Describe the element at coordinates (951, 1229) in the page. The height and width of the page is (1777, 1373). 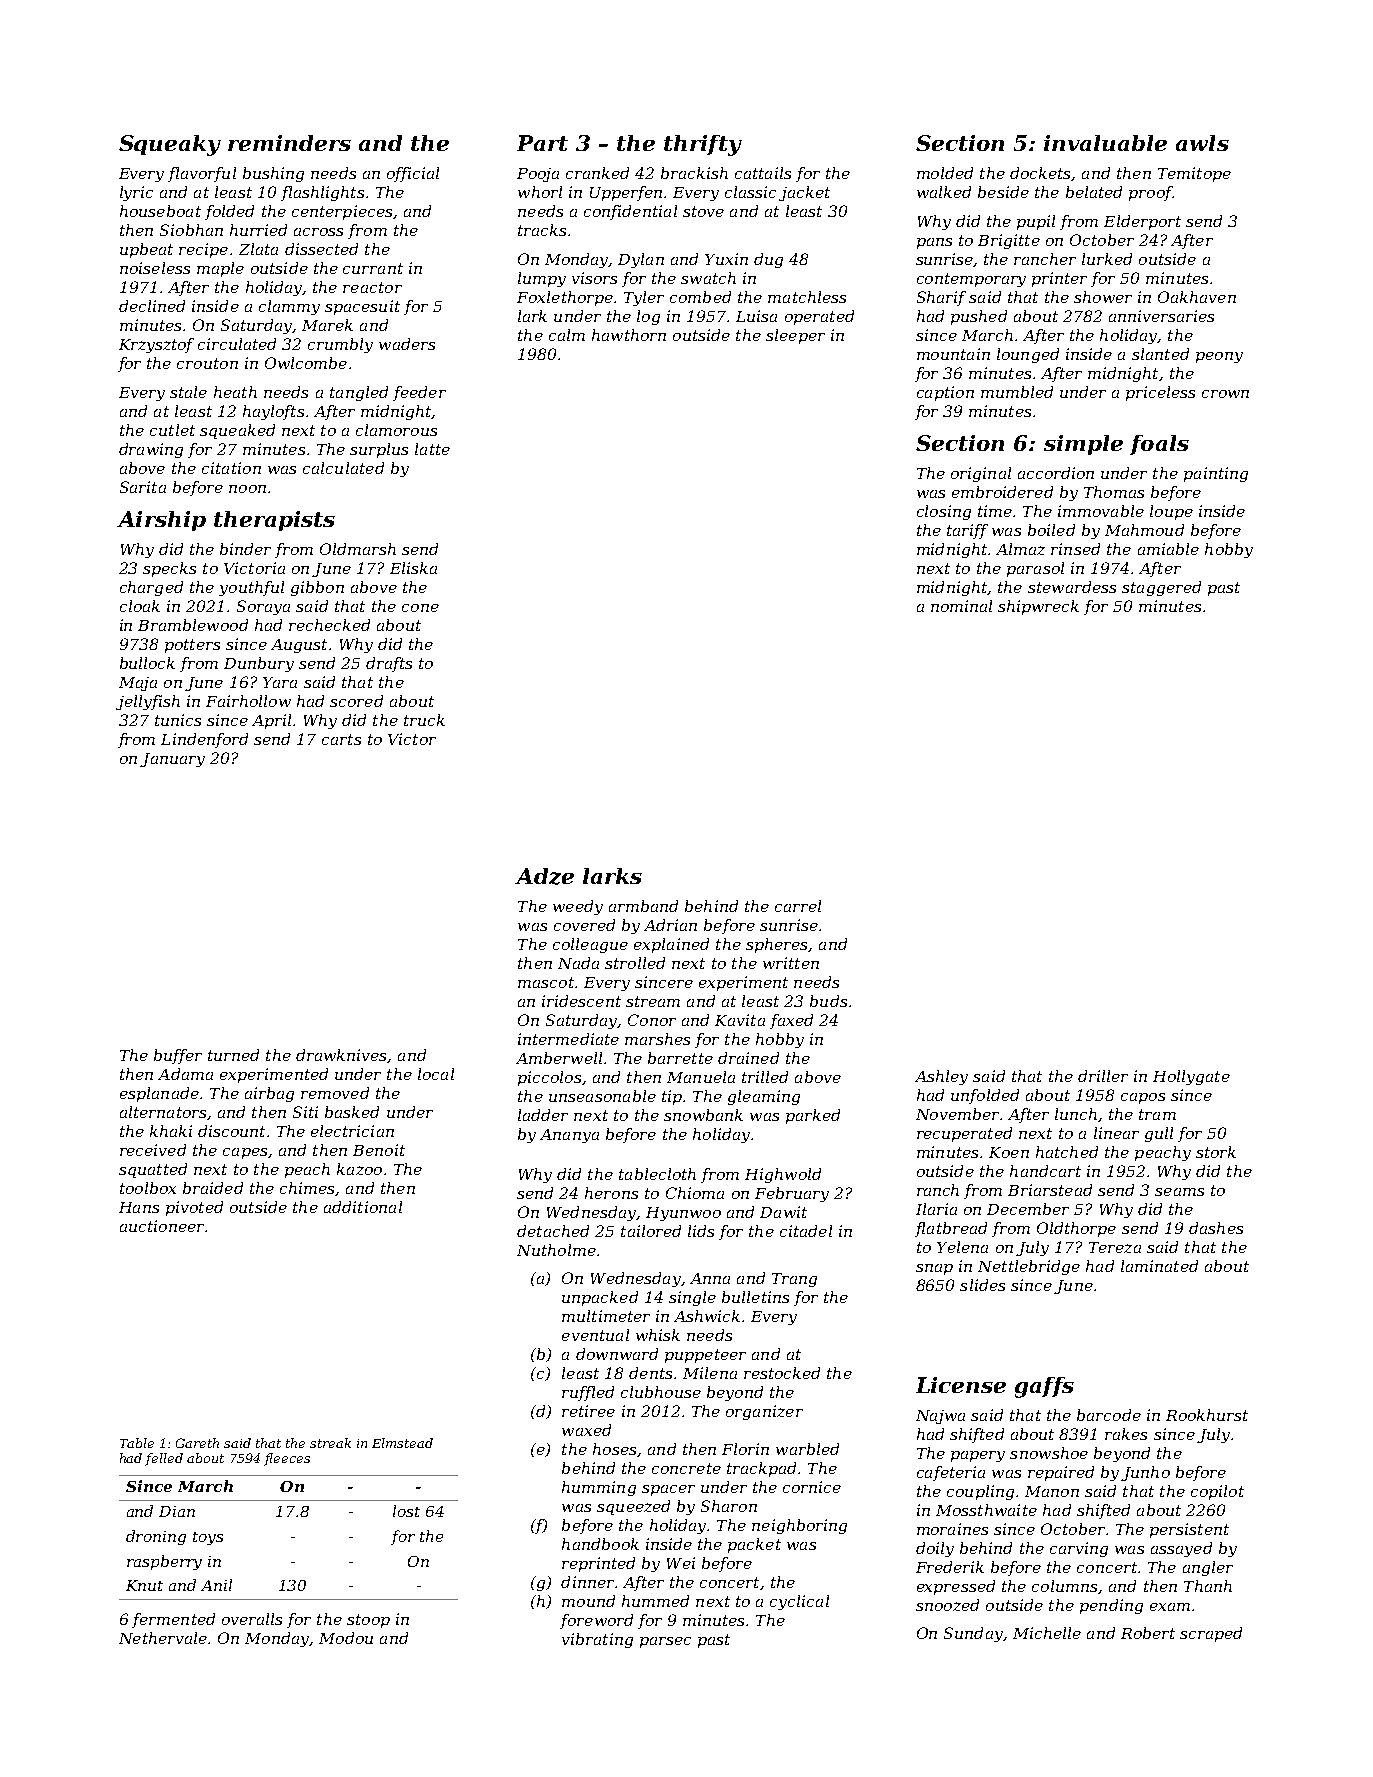
I see `flatbread` at that location.
